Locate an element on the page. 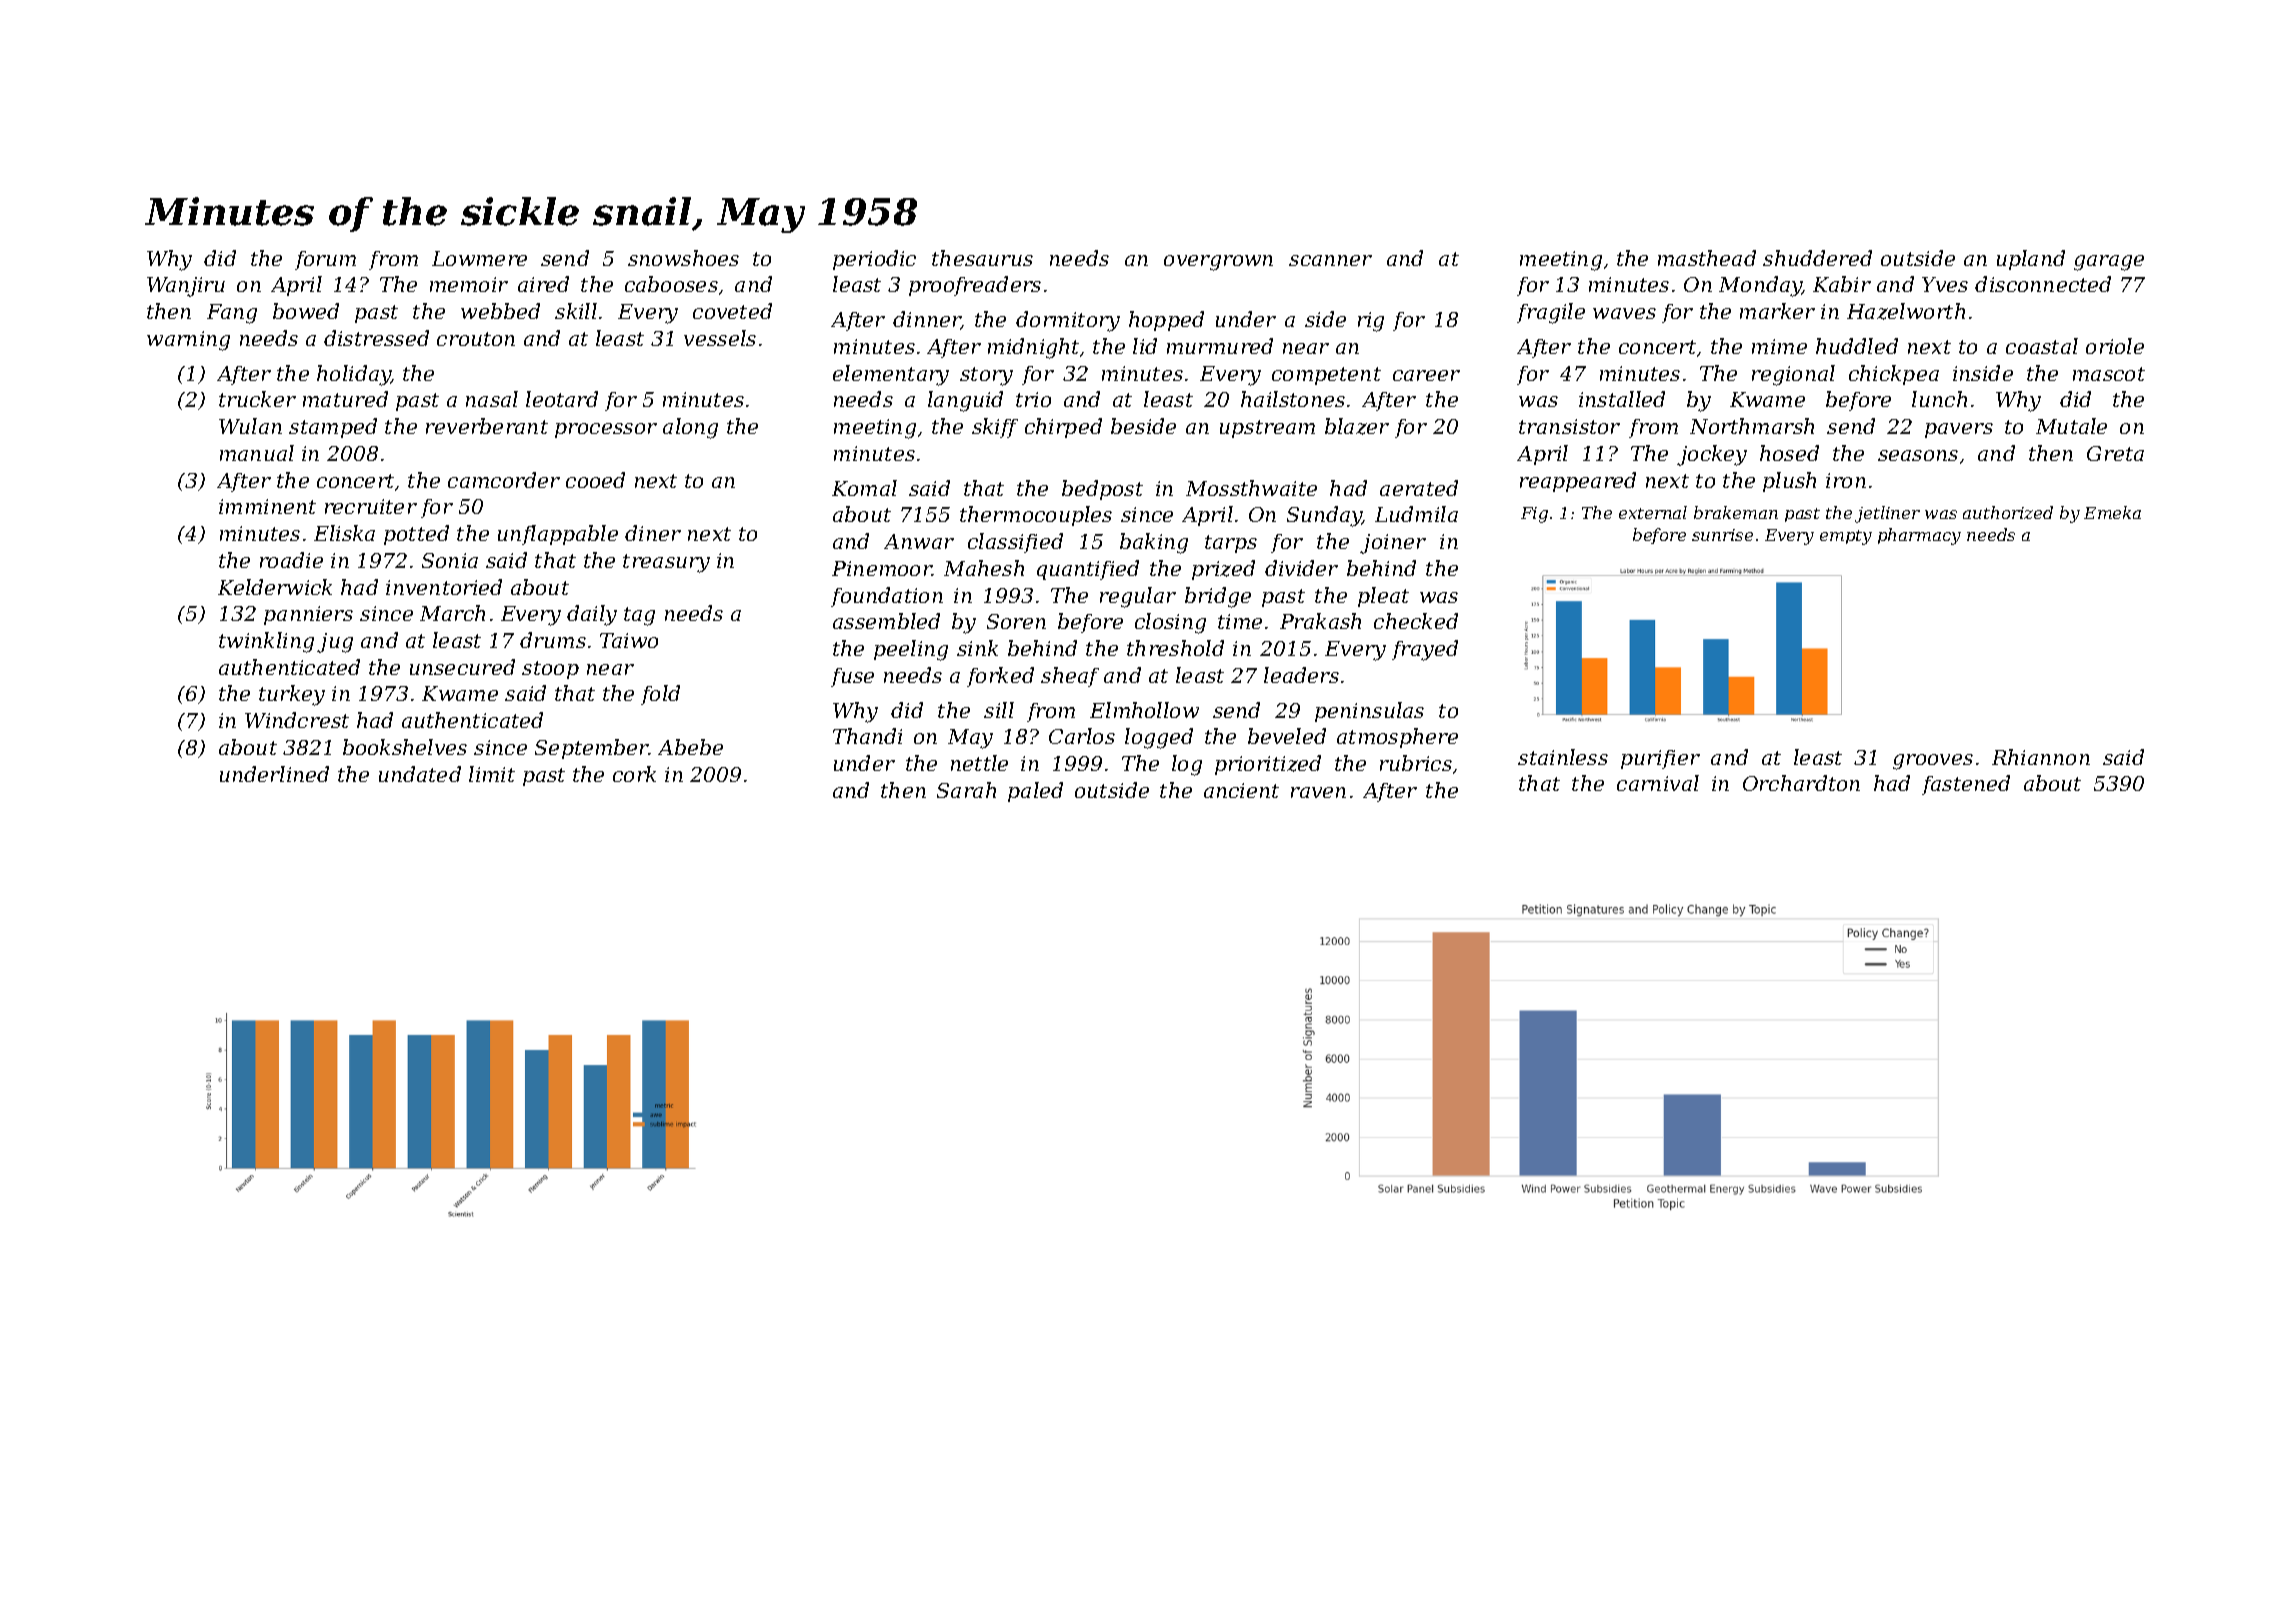  beveled is located at coordinates (1287, 736).
